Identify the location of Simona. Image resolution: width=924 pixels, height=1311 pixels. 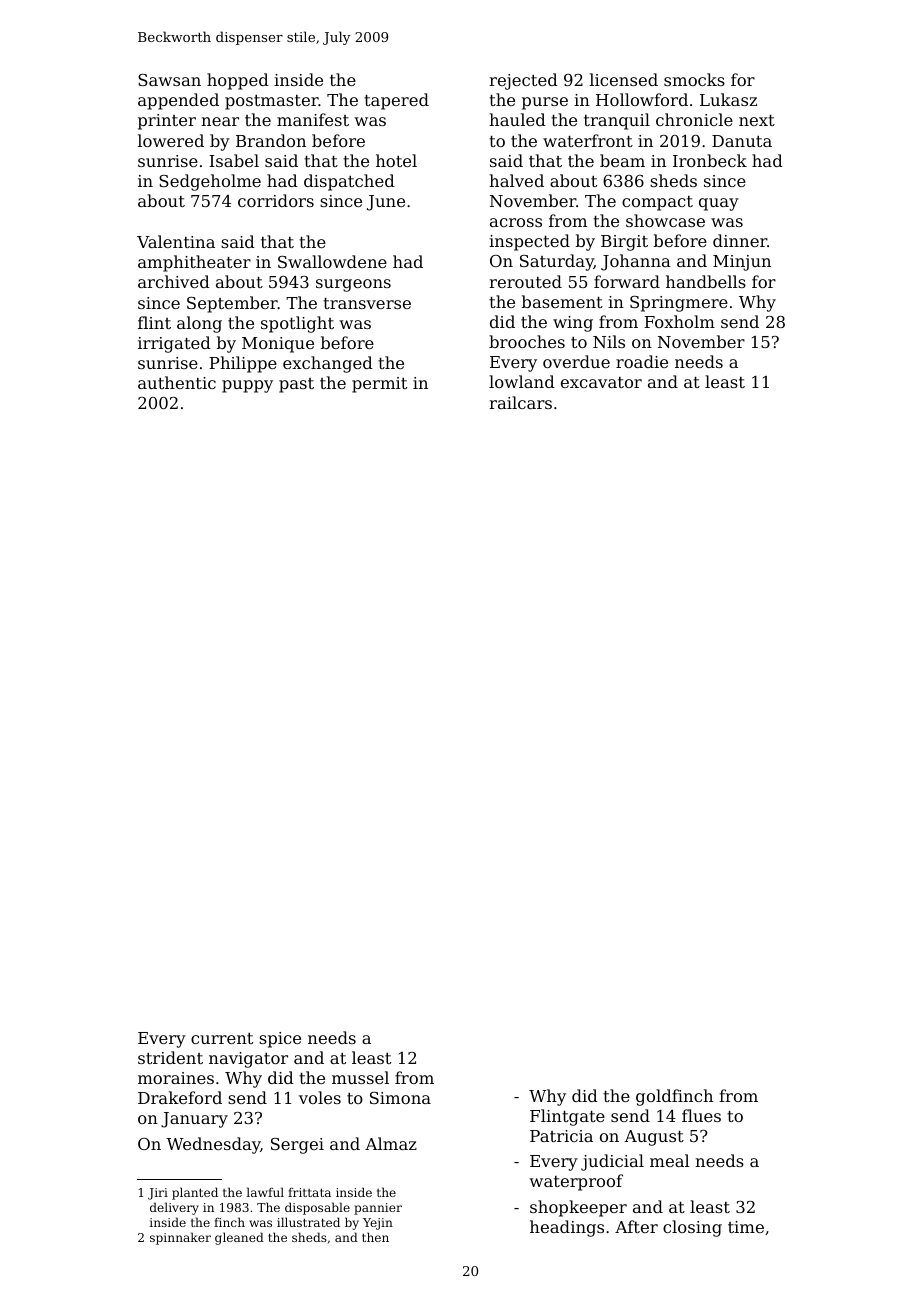
(400, 1098).
